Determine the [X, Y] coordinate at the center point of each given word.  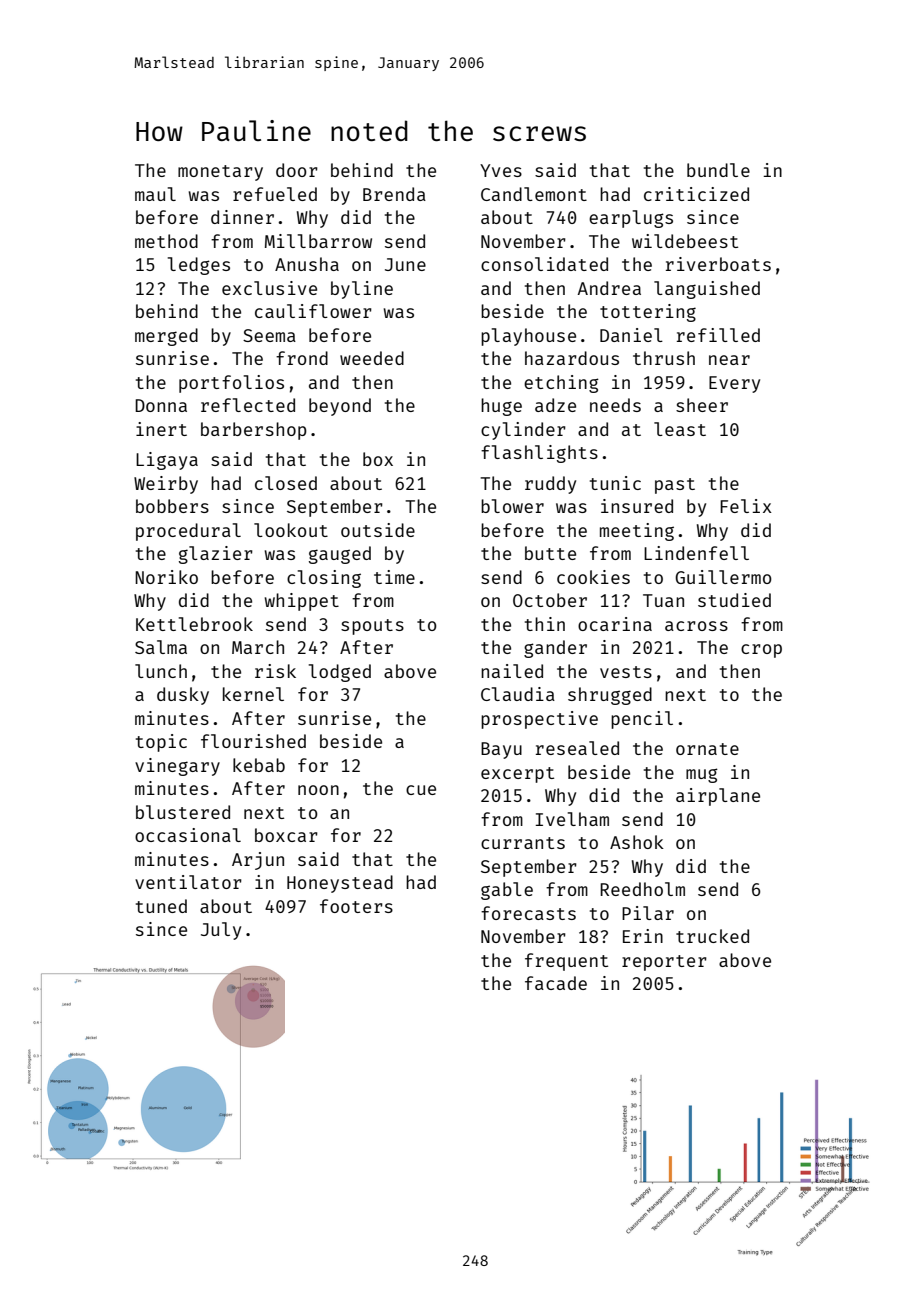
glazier [216, 555]
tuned [161, 906]
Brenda [394, 194]
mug [702, 775]
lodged [340, 673]
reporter [664, 963]
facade [556, 983]
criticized [696, 194]
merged [166, 337]
